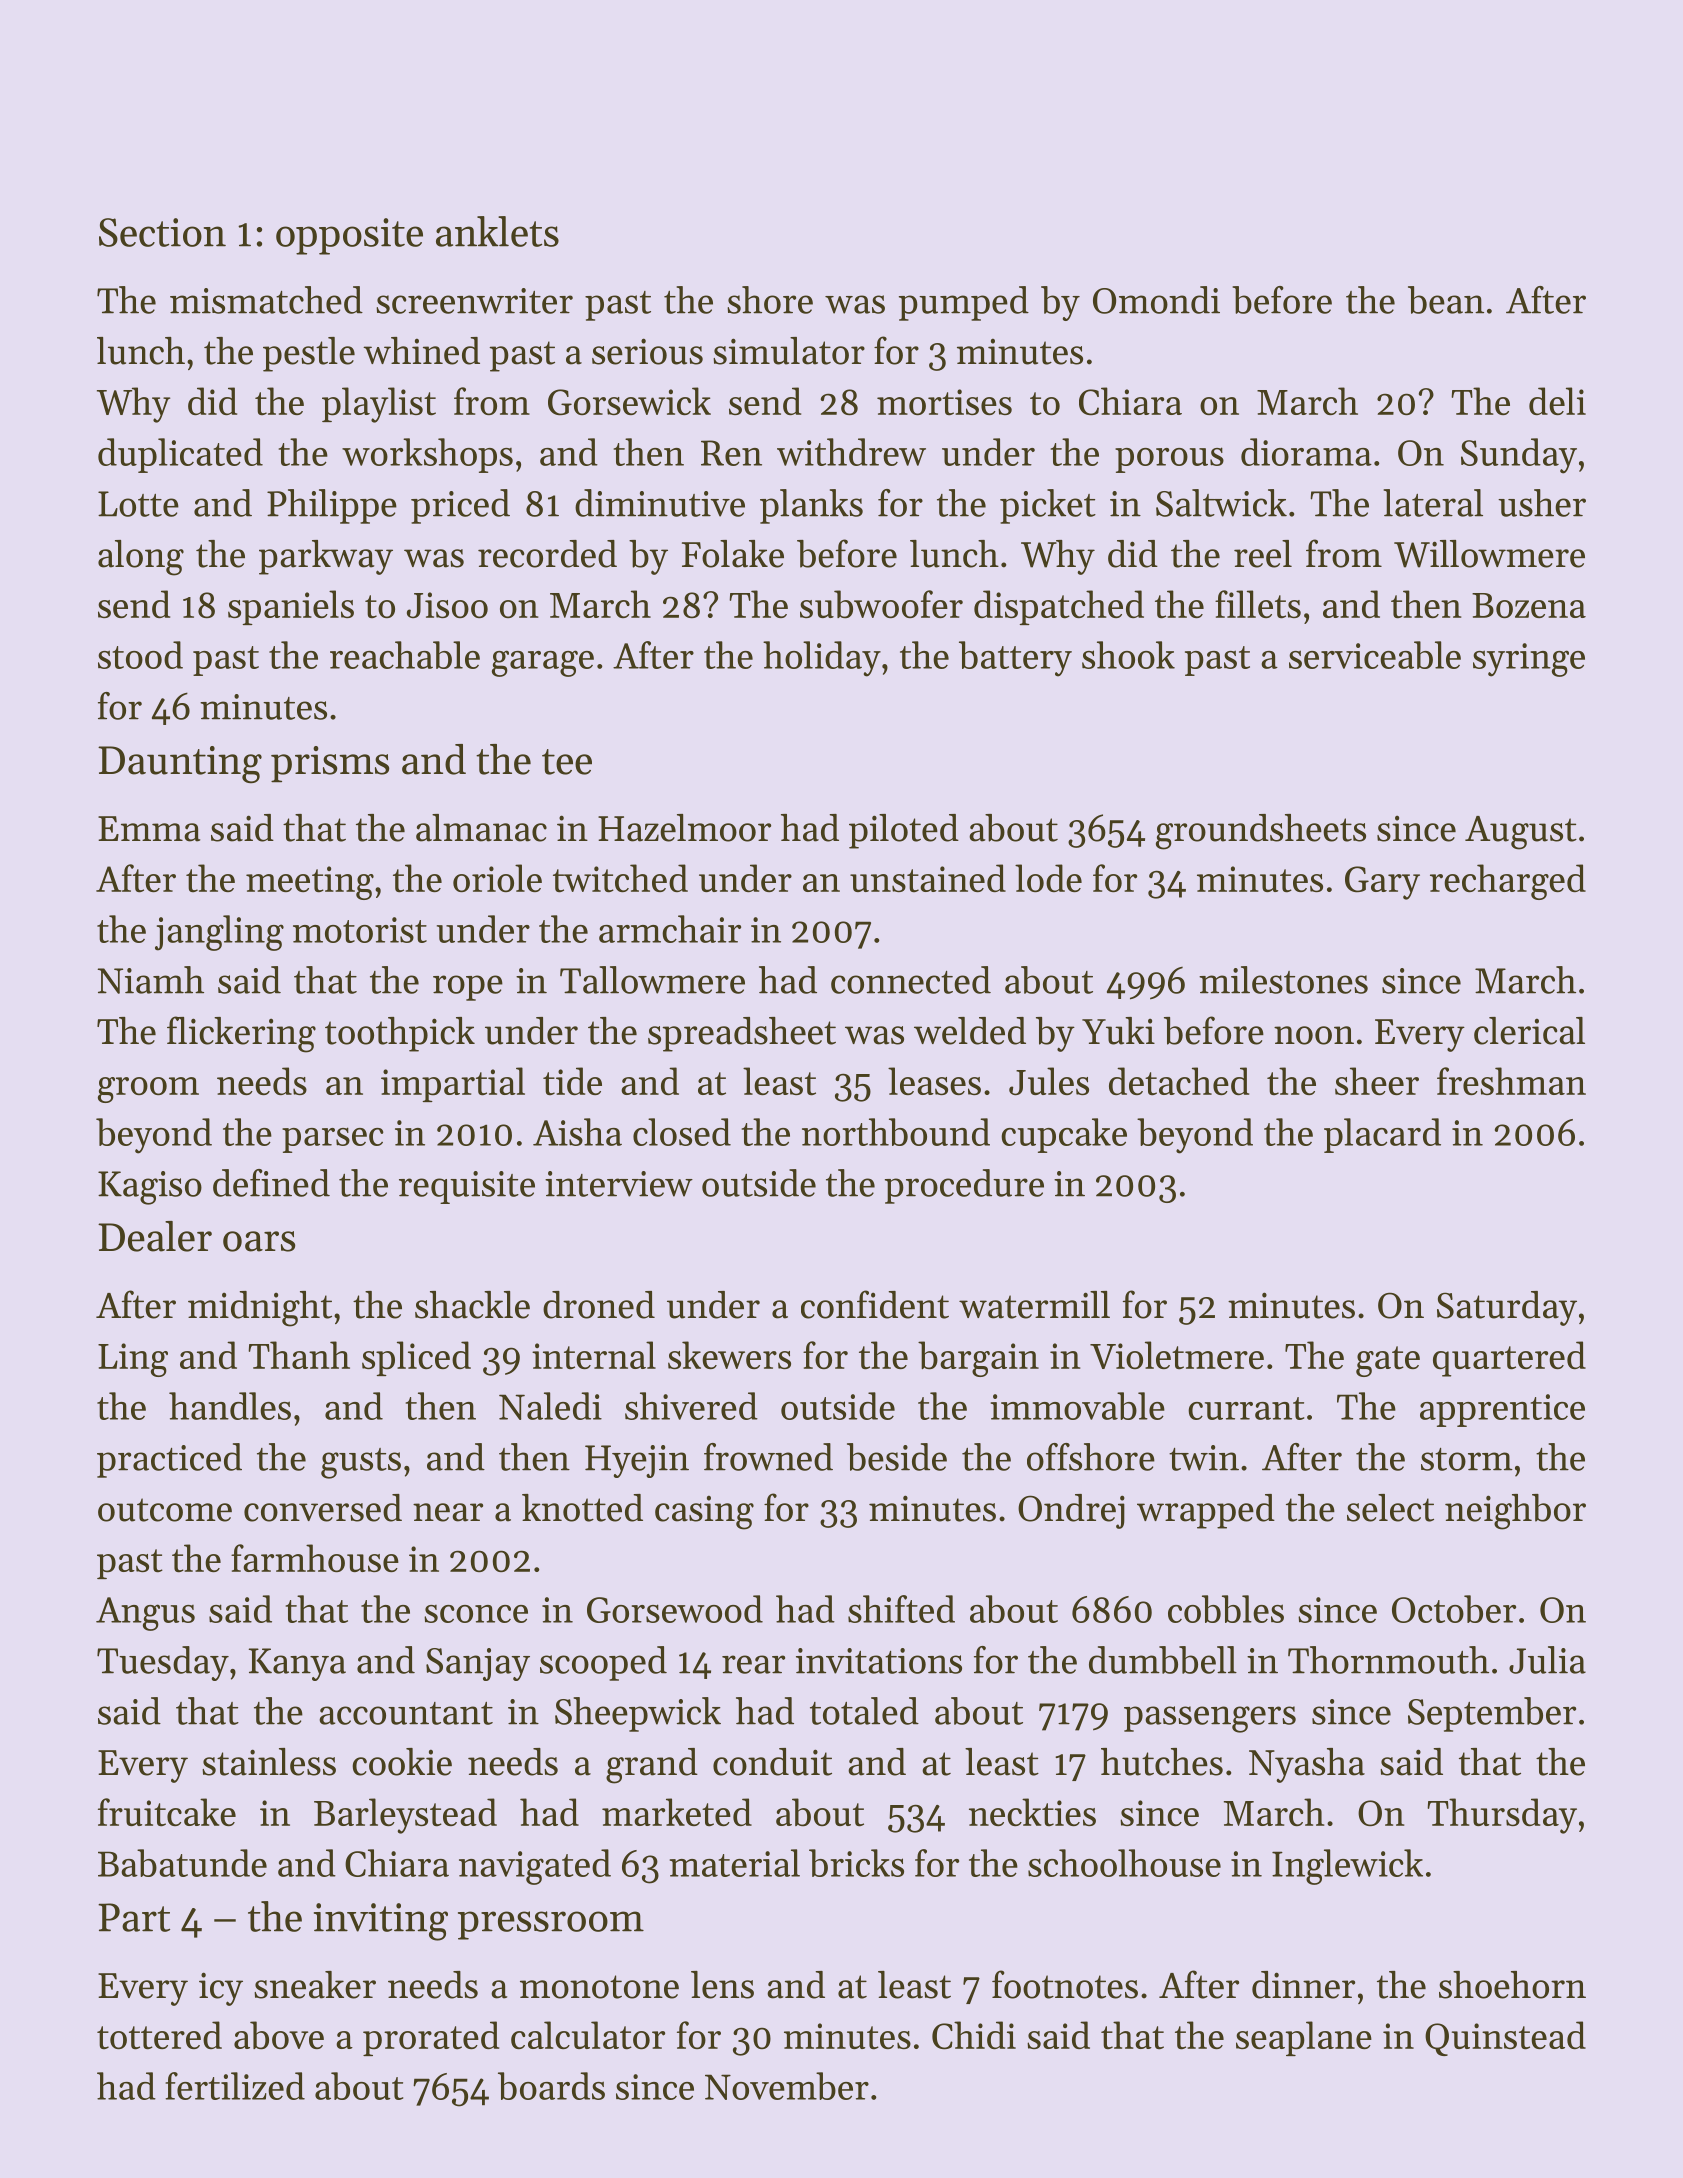 This screenshot has width=1683, height=2178. What do you see at coordinates (259, 1241) in the screenshot?
I see `oars` at bounding box center [259, 1241].
